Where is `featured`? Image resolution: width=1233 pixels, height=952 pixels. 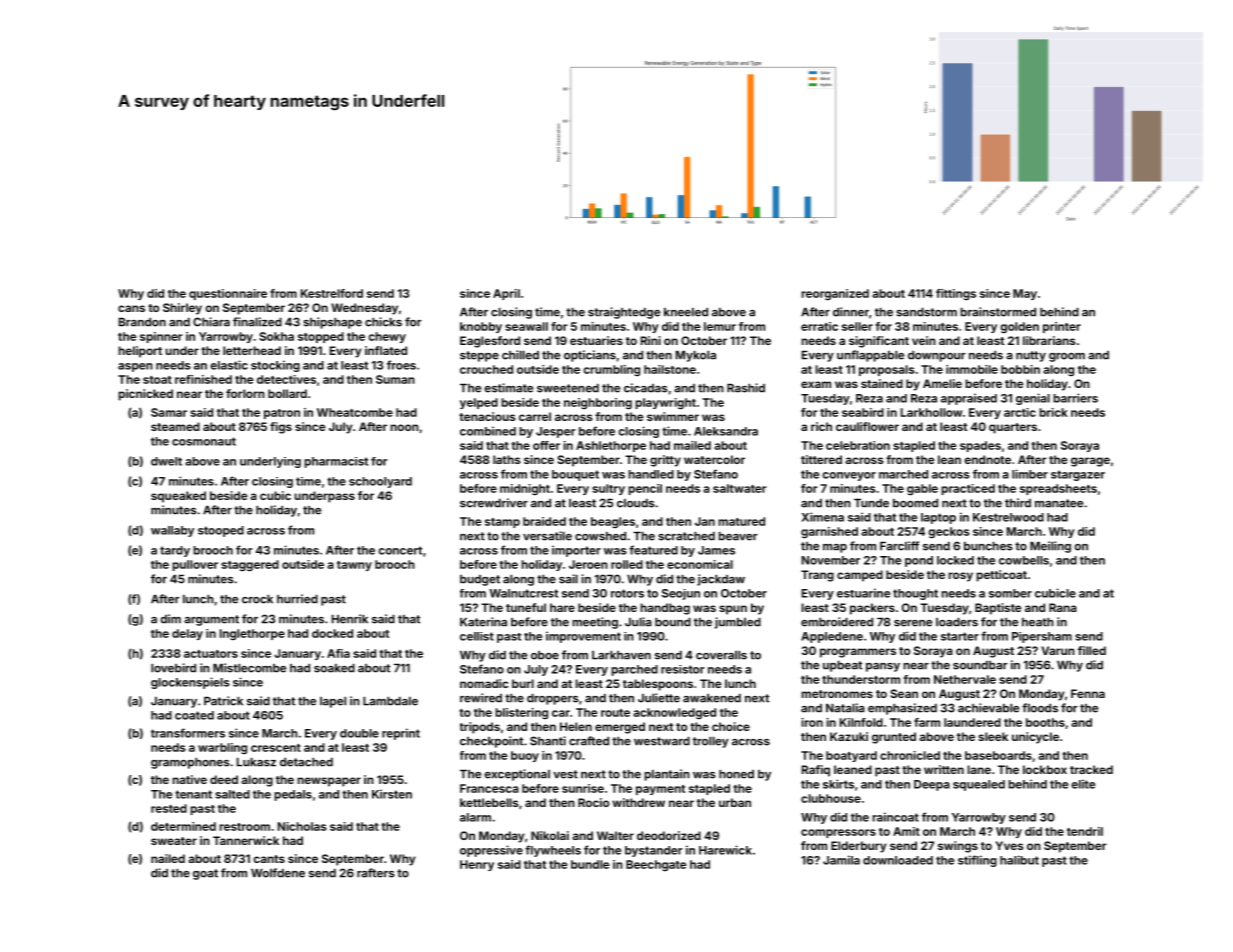
featured is located at coordinates (653, 550).
